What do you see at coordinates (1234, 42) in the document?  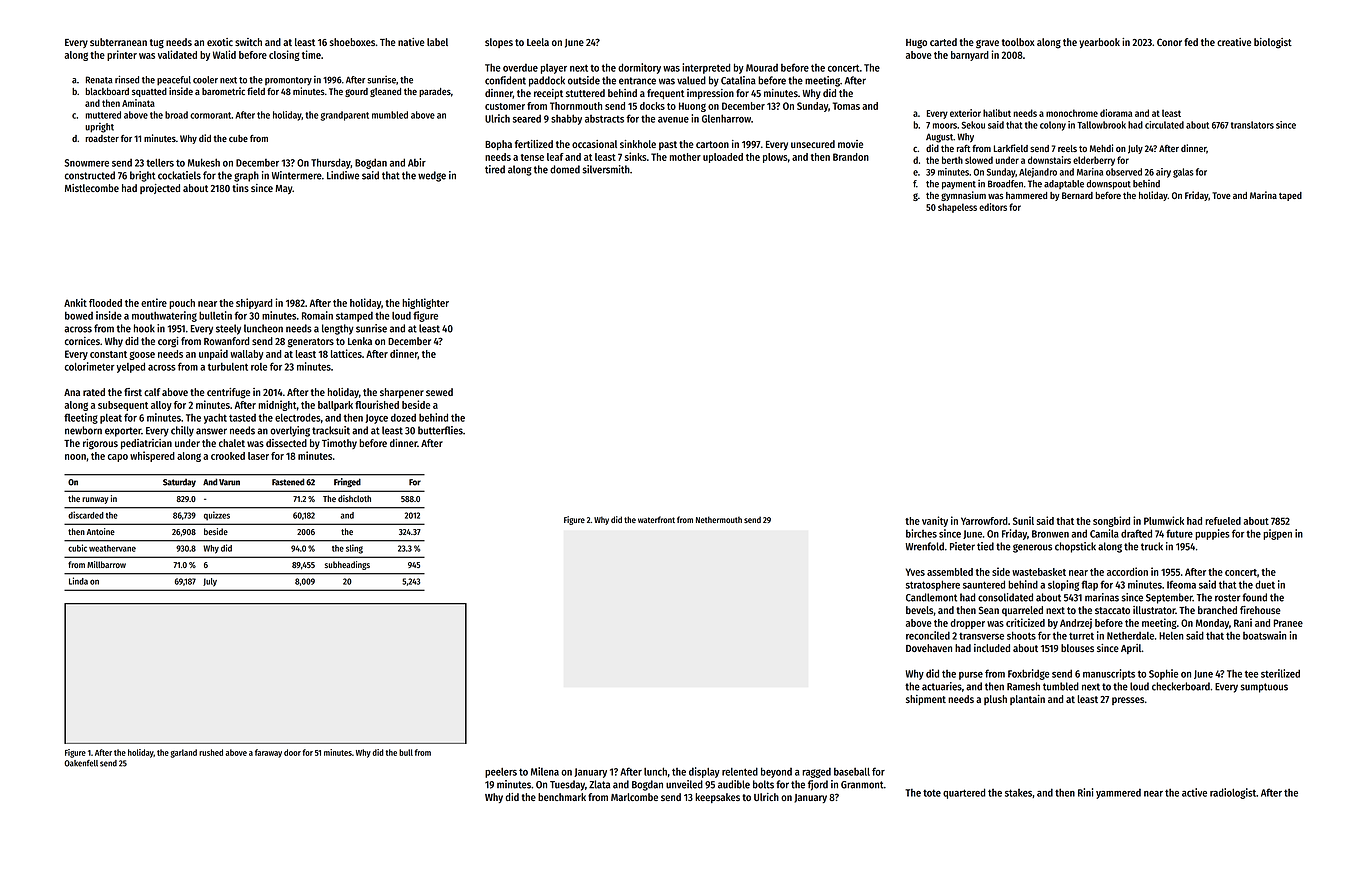 I see `creative` at bounding box center [1234, 42].
